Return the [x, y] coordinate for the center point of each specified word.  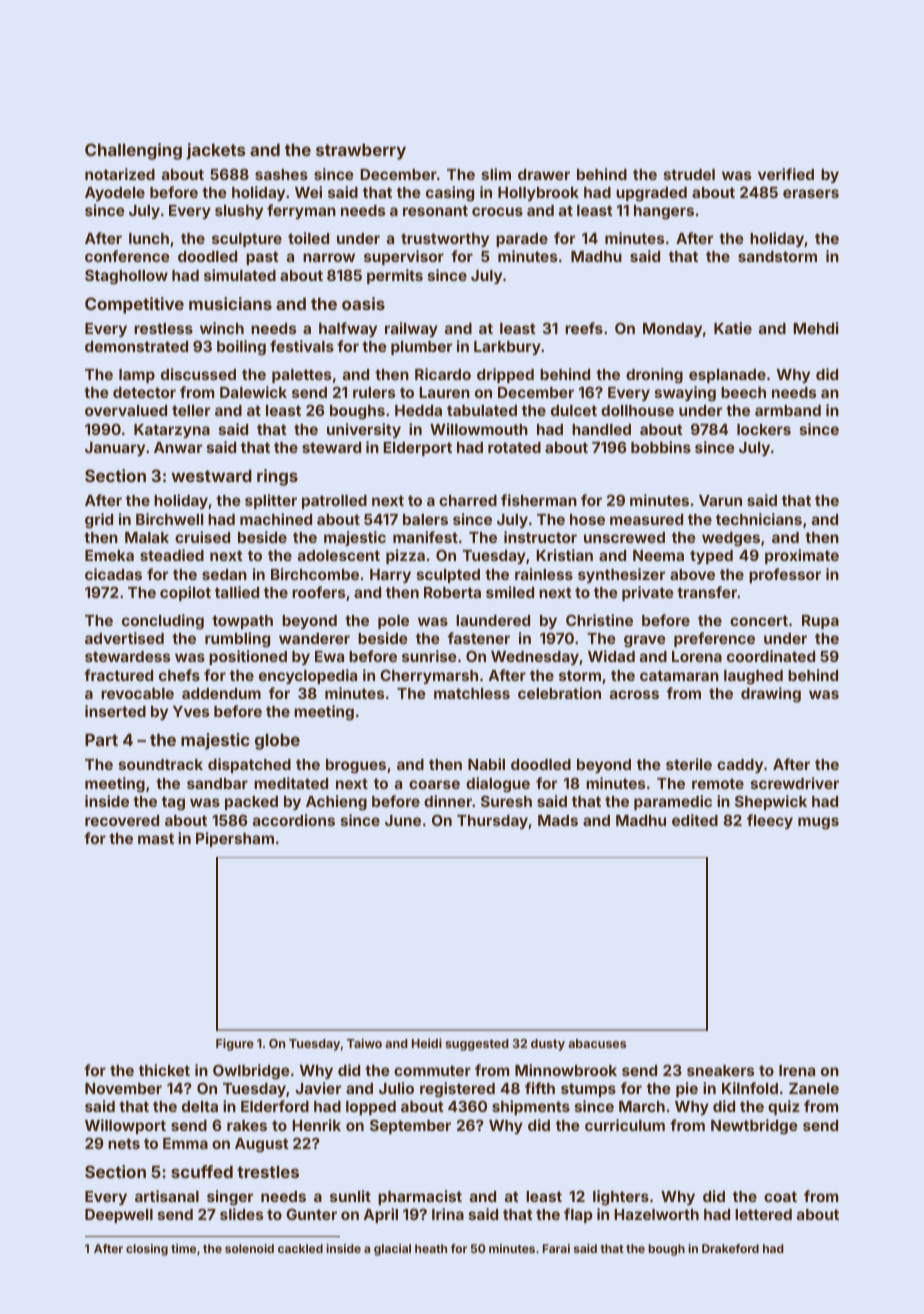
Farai [556, 1248]
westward [211, 475]
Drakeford [730, 1248]
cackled [300, 1248]
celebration [559, 693]
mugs [818, 823]
